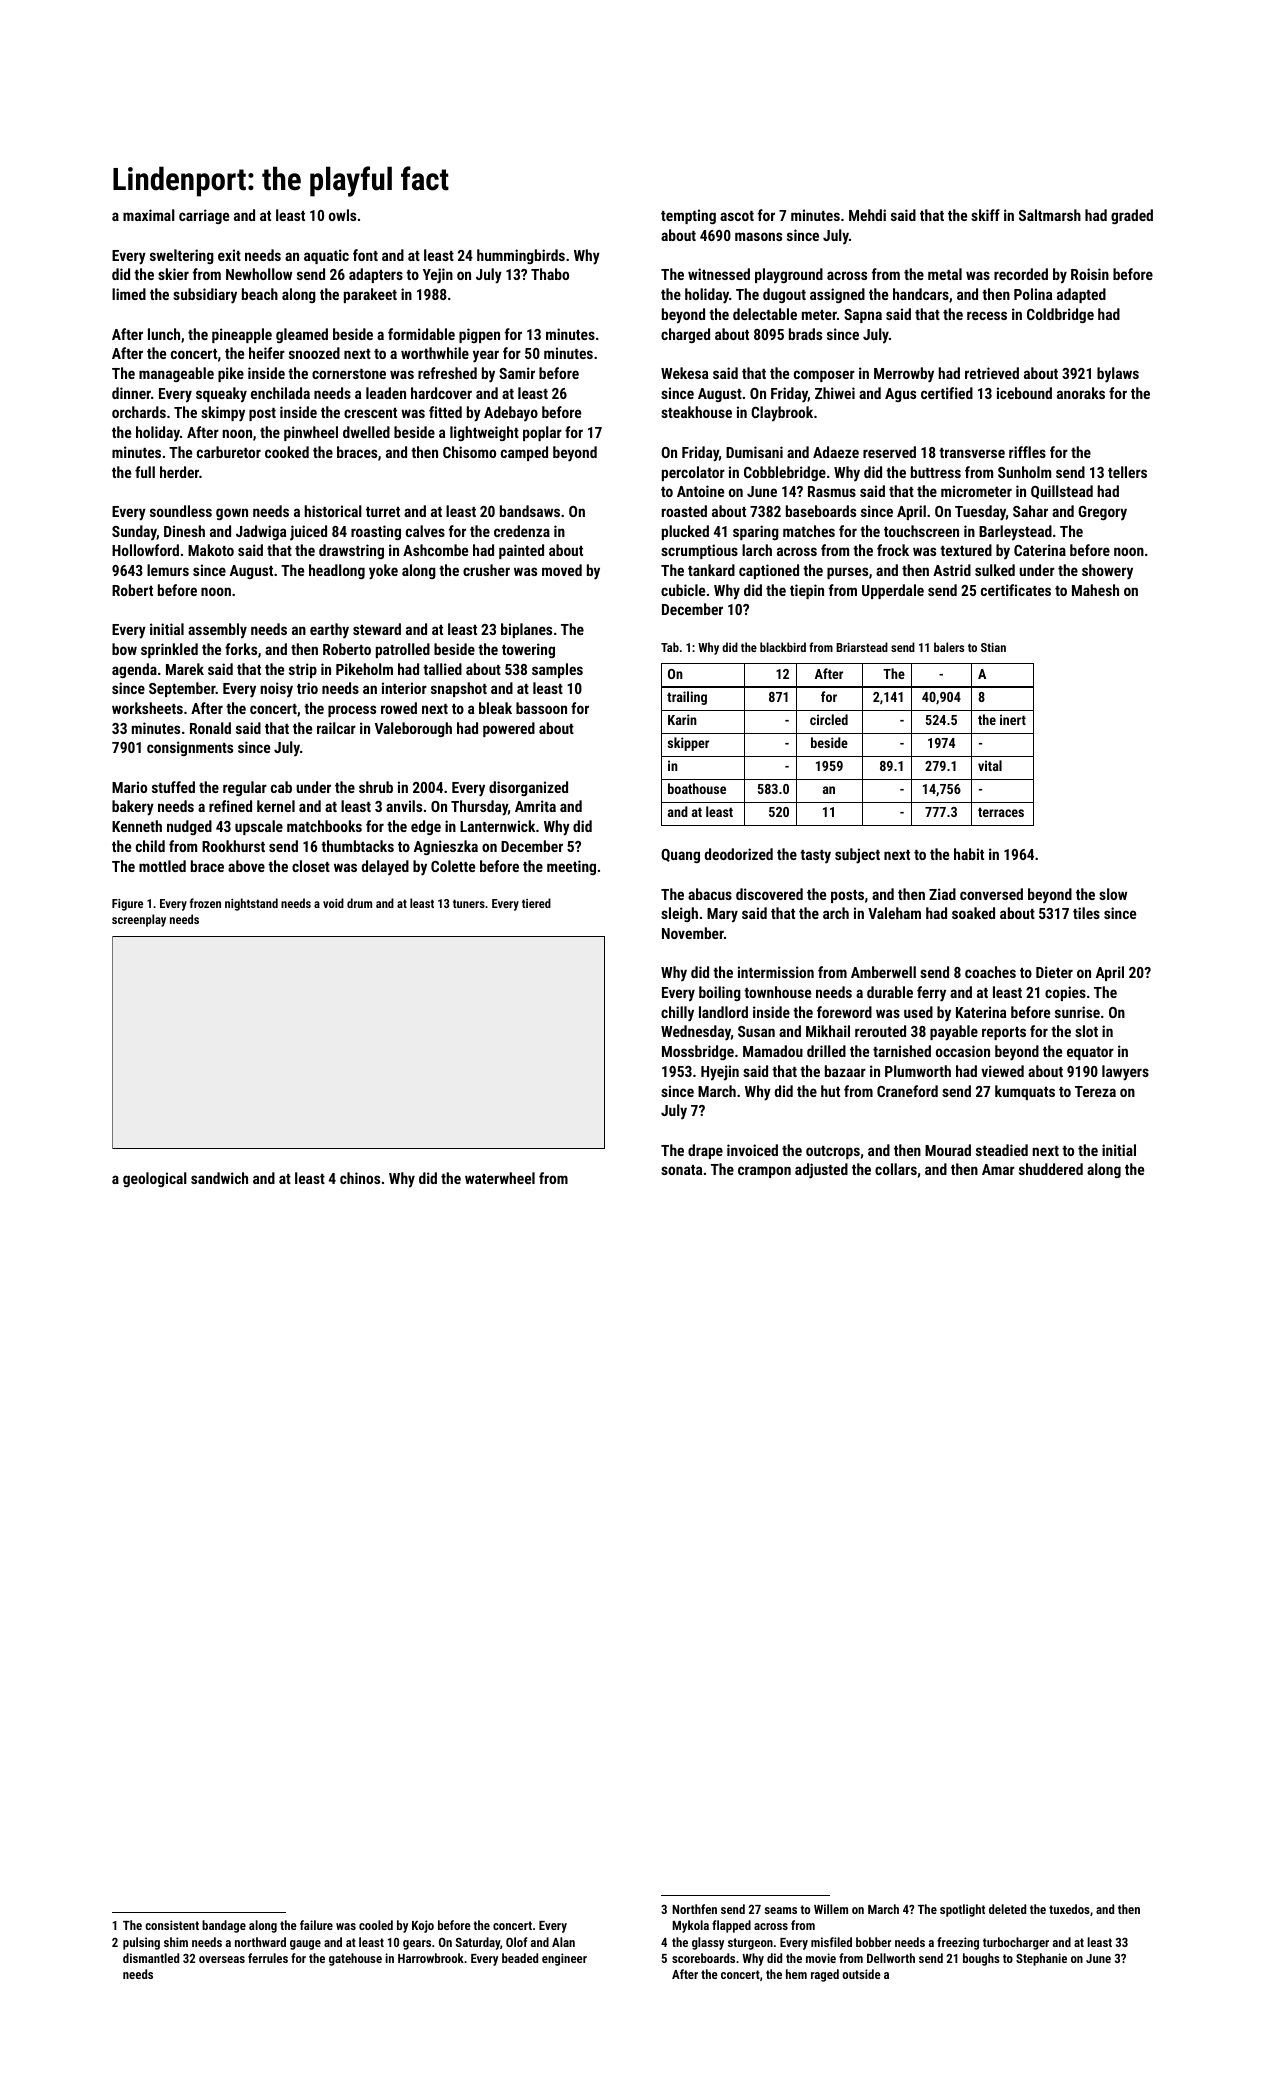  Describe the element at coordinates (155, 1179) in the image. I see `geological` at that location.
